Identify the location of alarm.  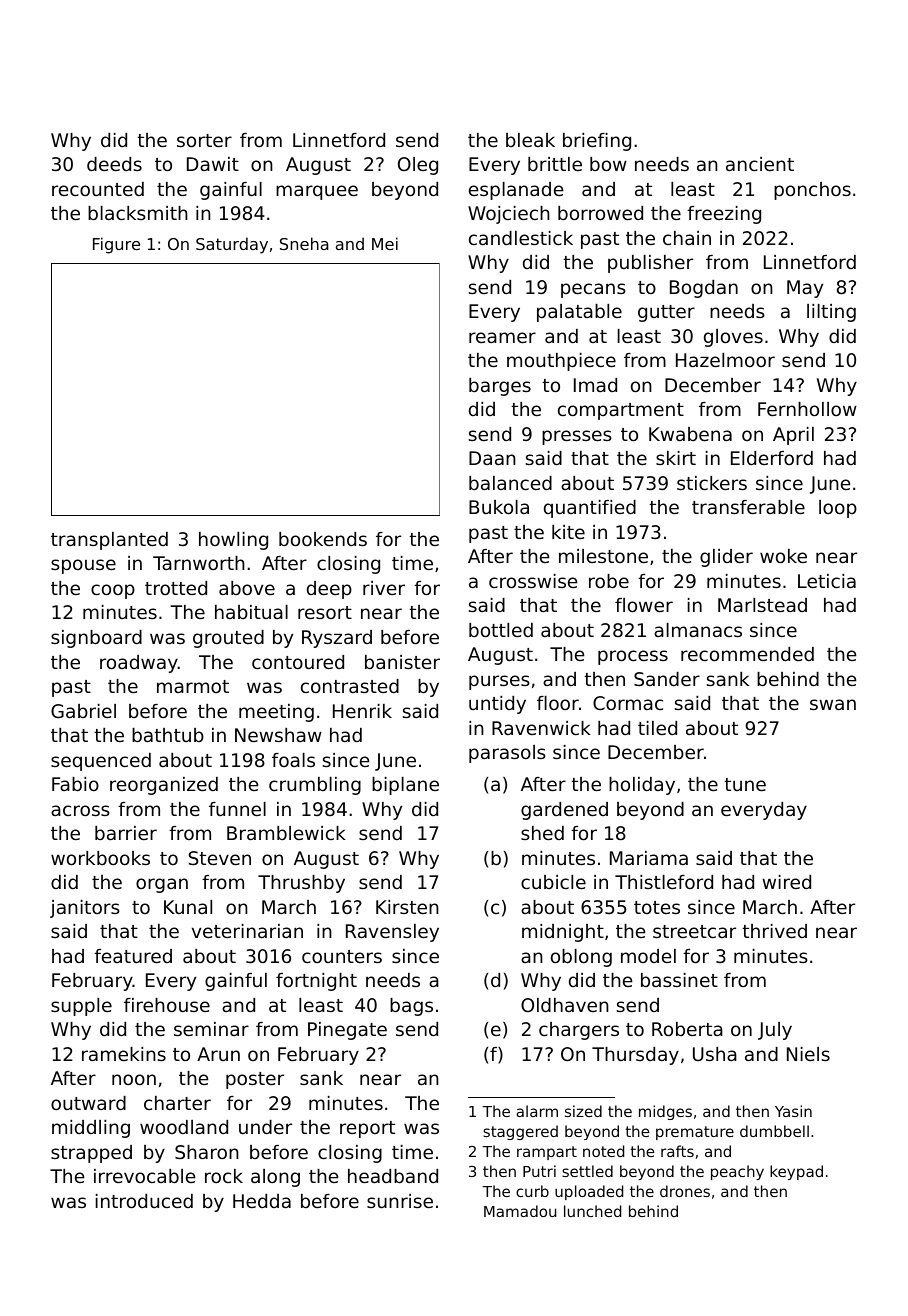
(537, 1111).
